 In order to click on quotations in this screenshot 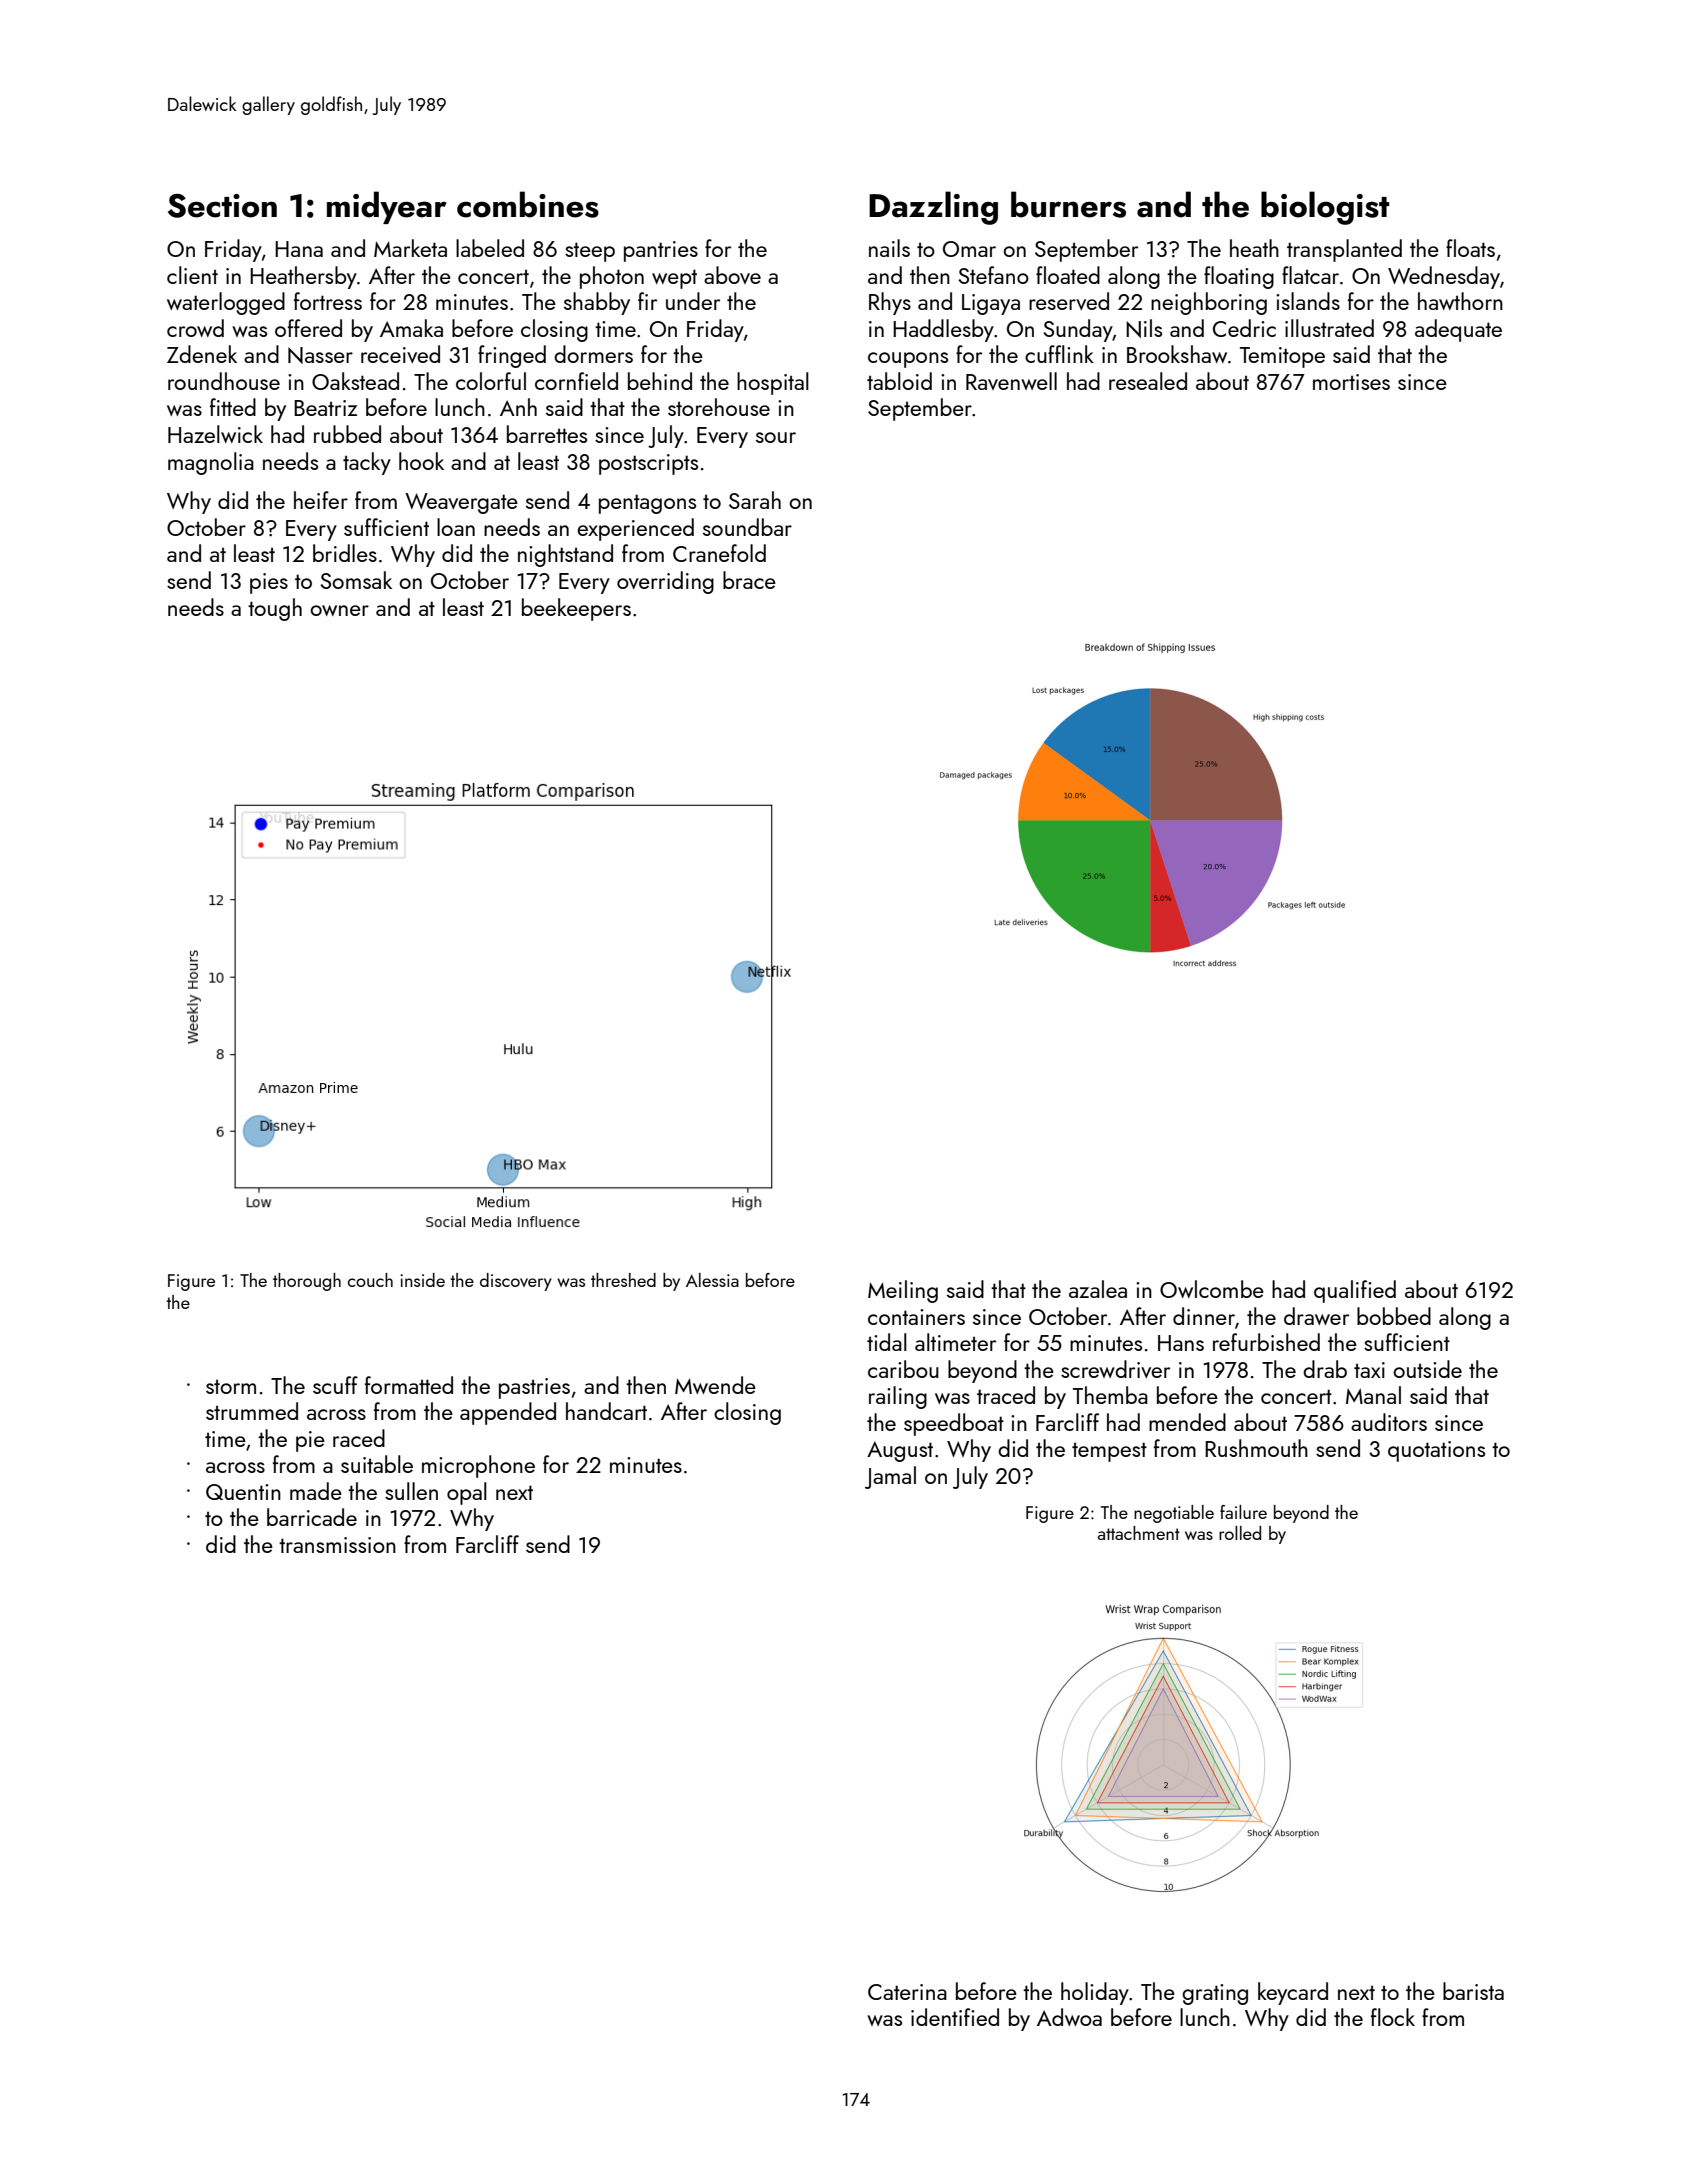, I will do `click(1436, 1451)`.
